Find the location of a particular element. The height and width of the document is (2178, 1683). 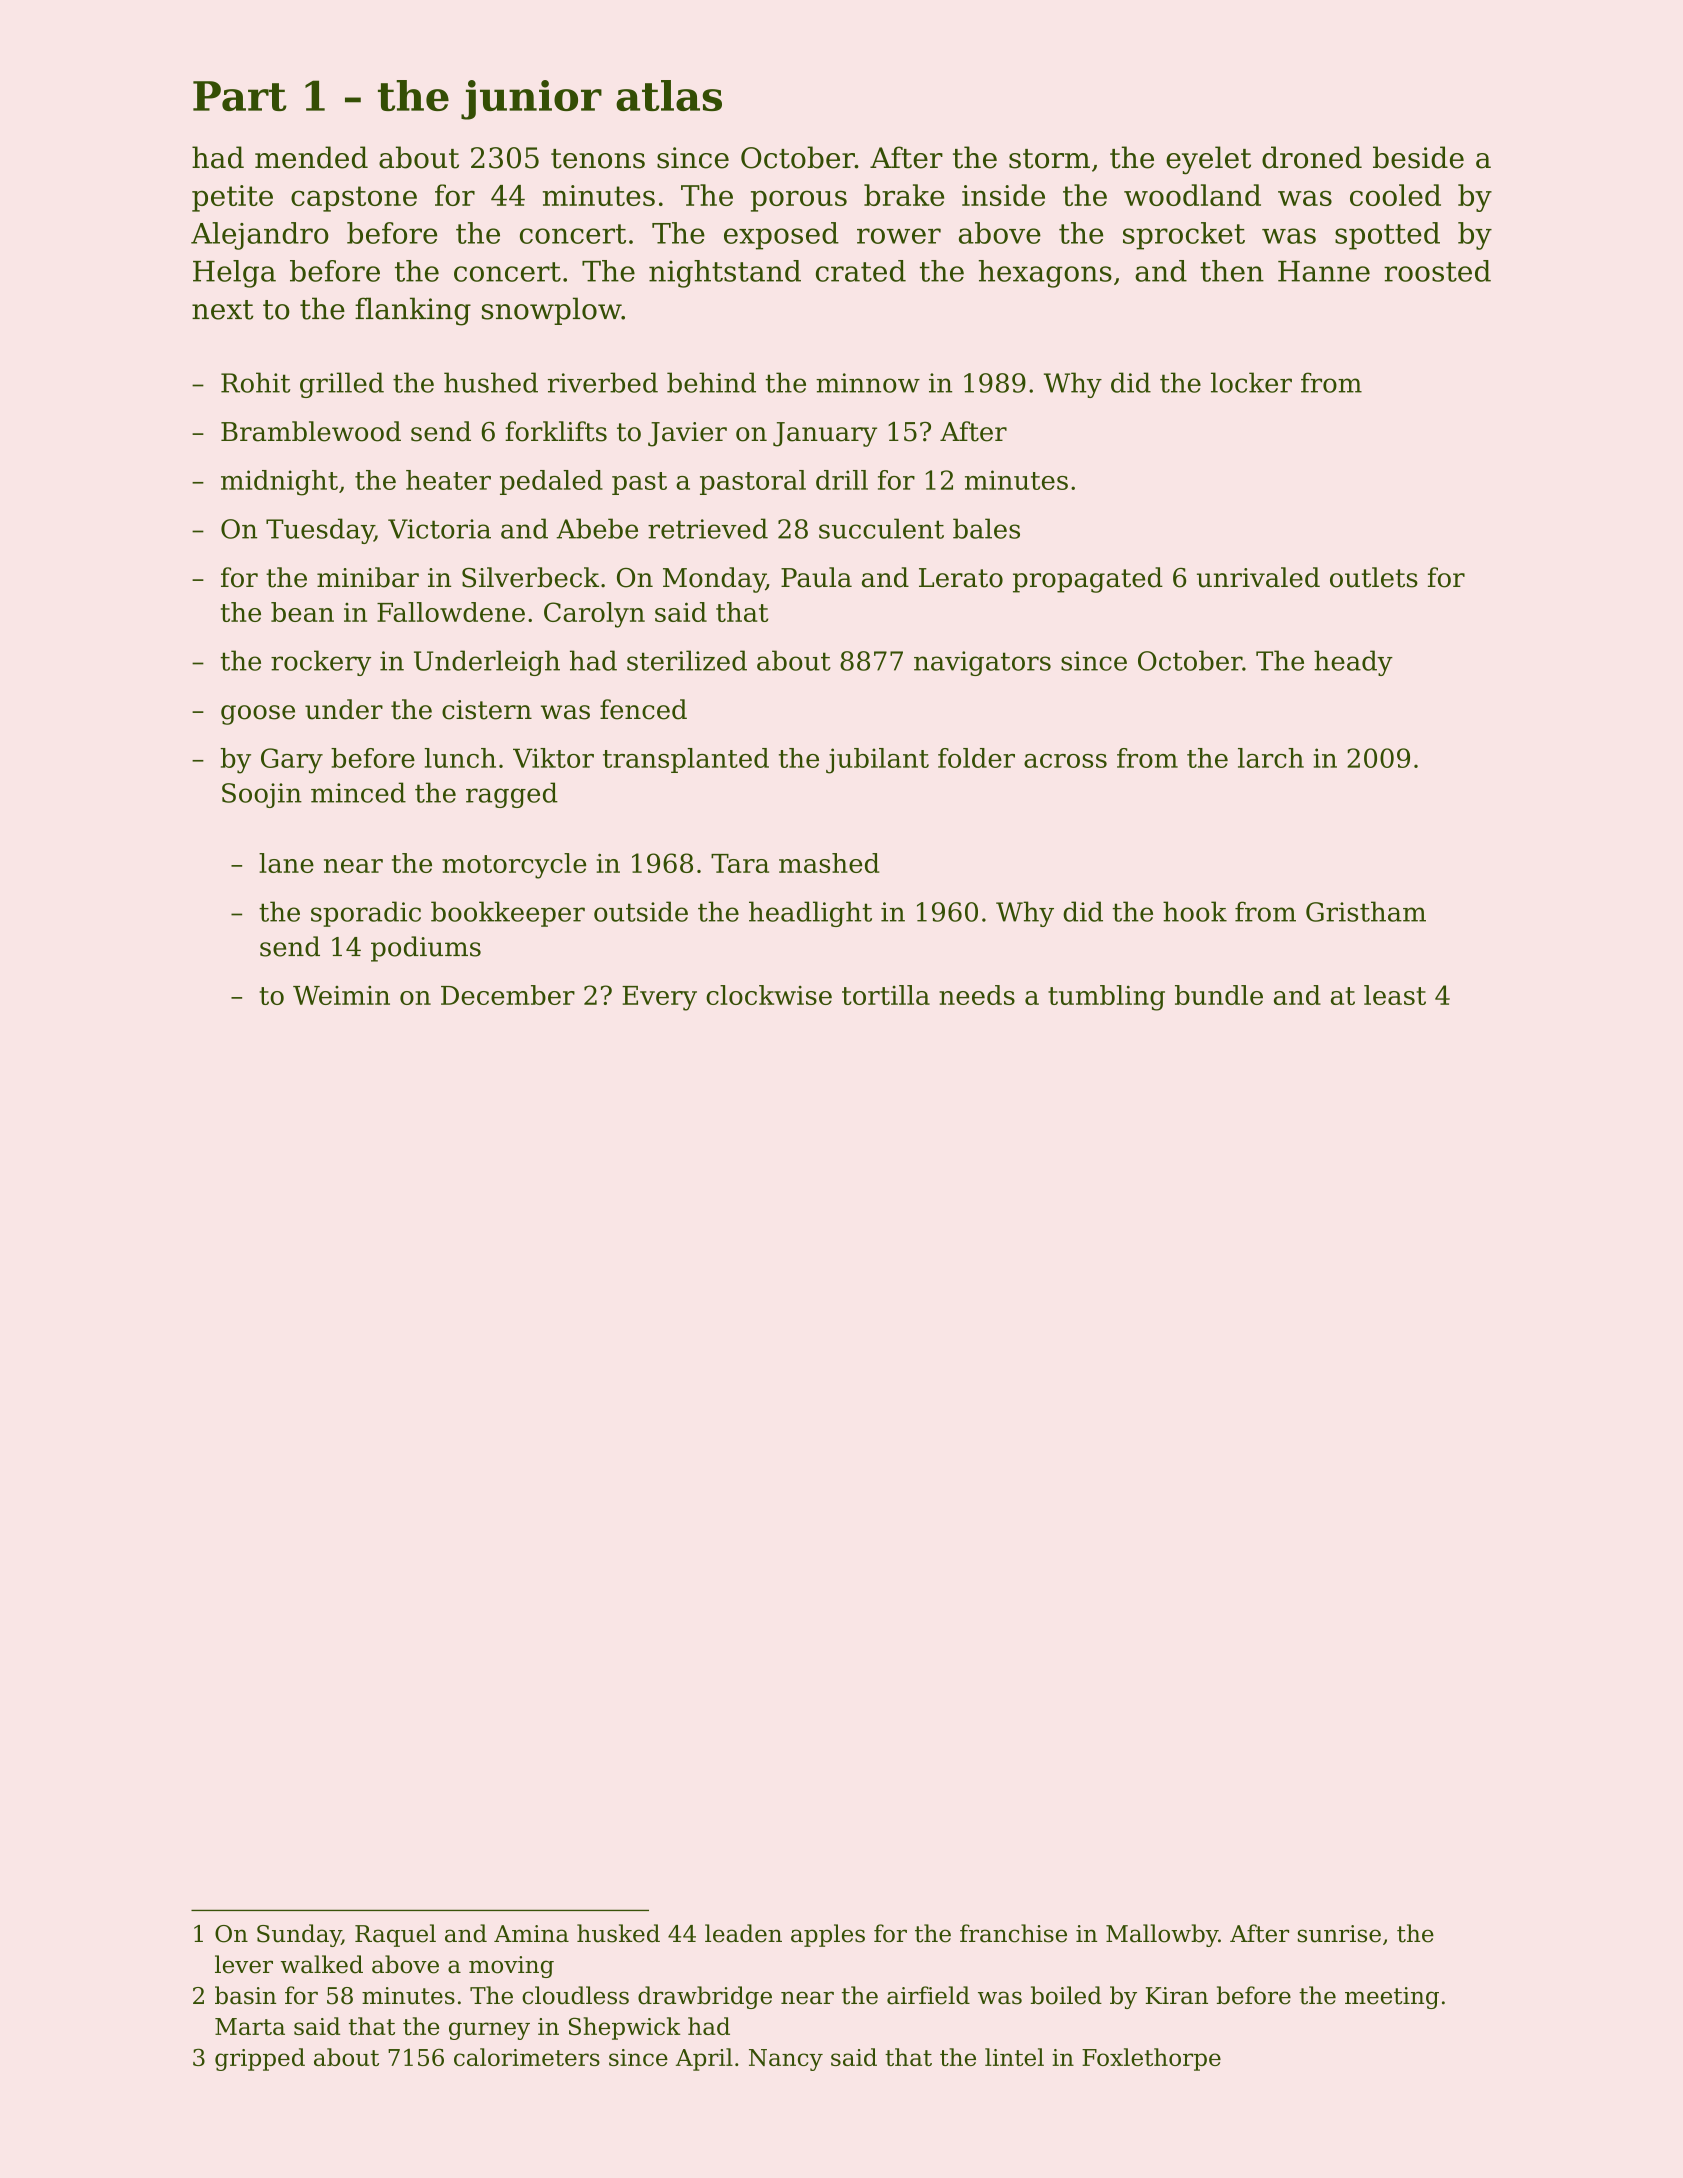

Sunday is located at coordinates (299, 1935).
